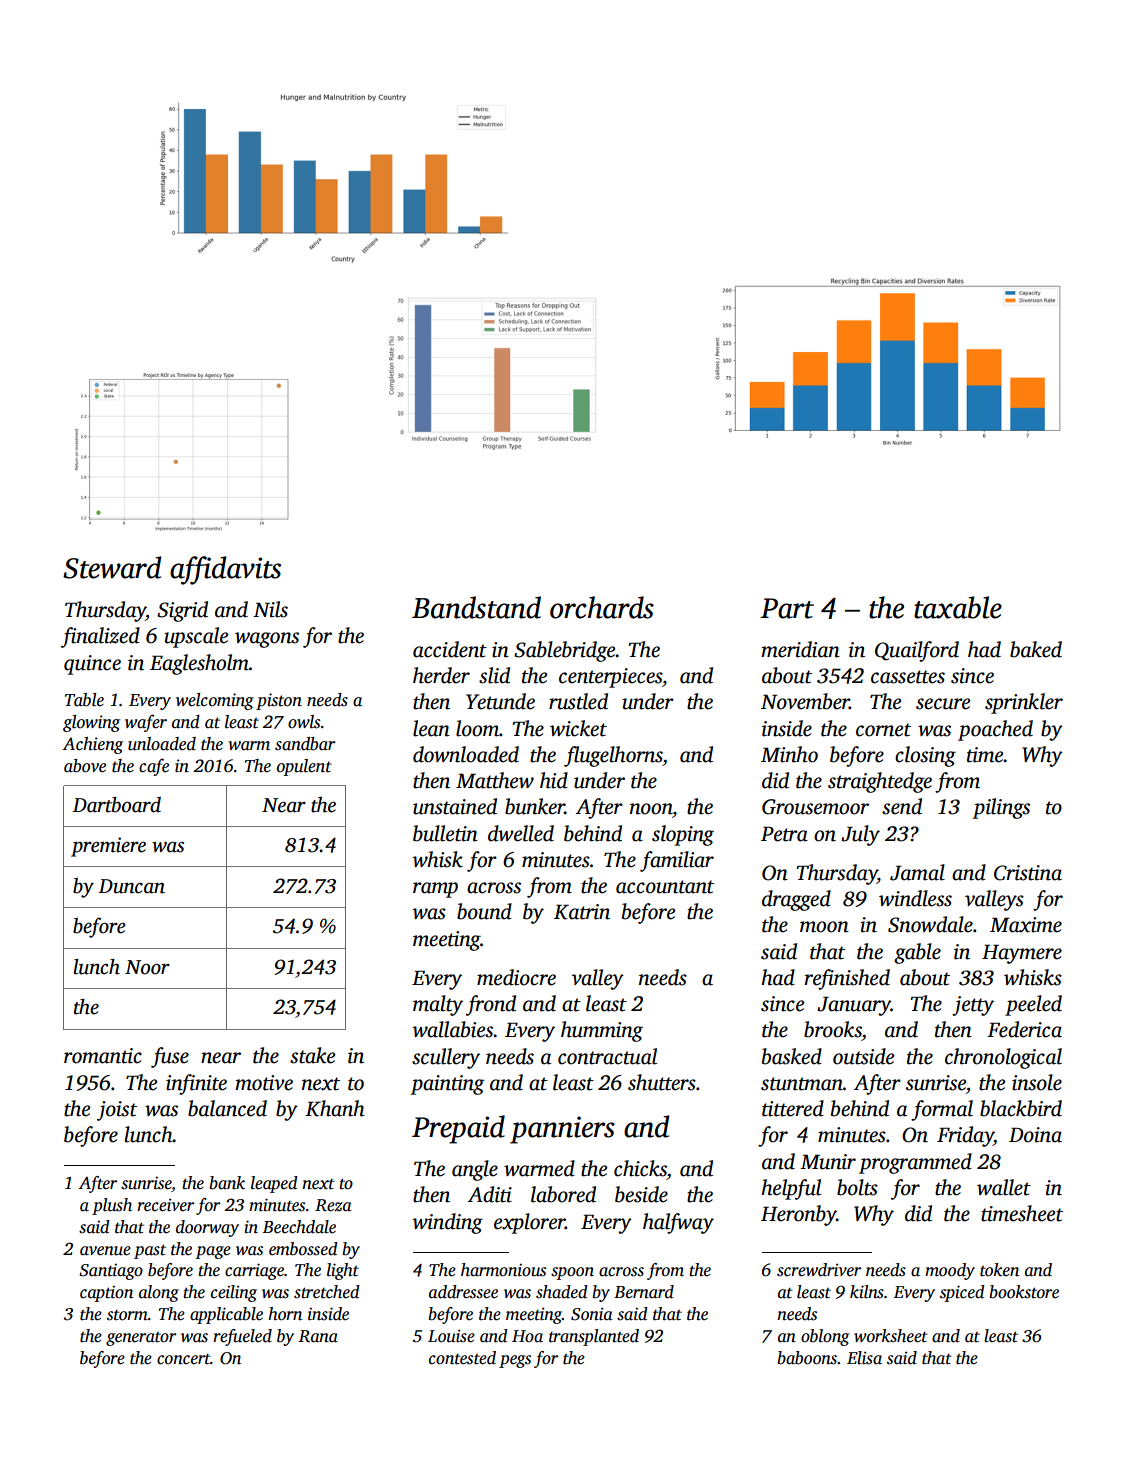  What do you see at coordinates (784, 834) in the document?
I see `Petra` at bounding box center [784, 834].
